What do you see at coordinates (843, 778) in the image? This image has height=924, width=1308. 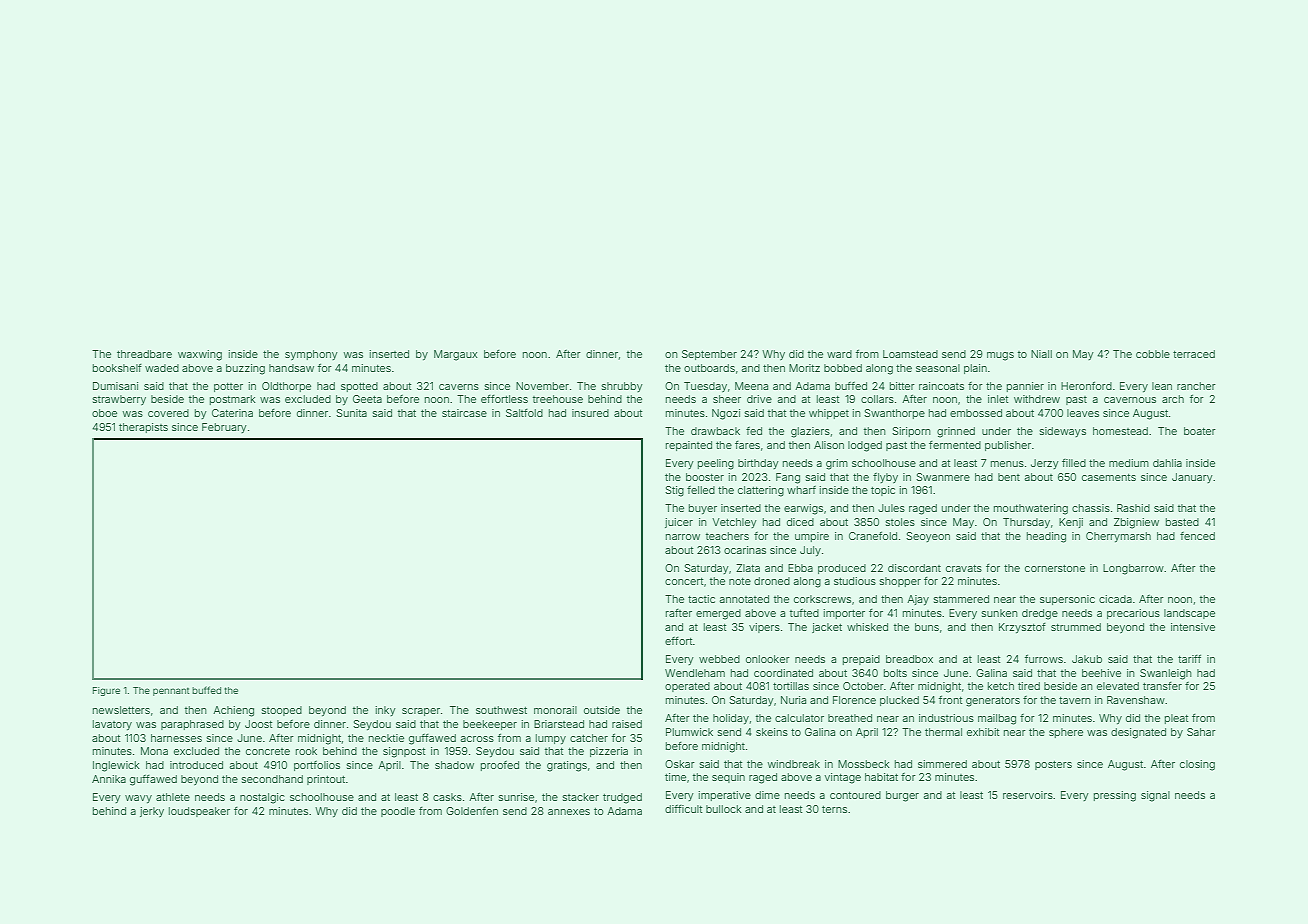 I see `vintage` at bounding box center [843, 778].
